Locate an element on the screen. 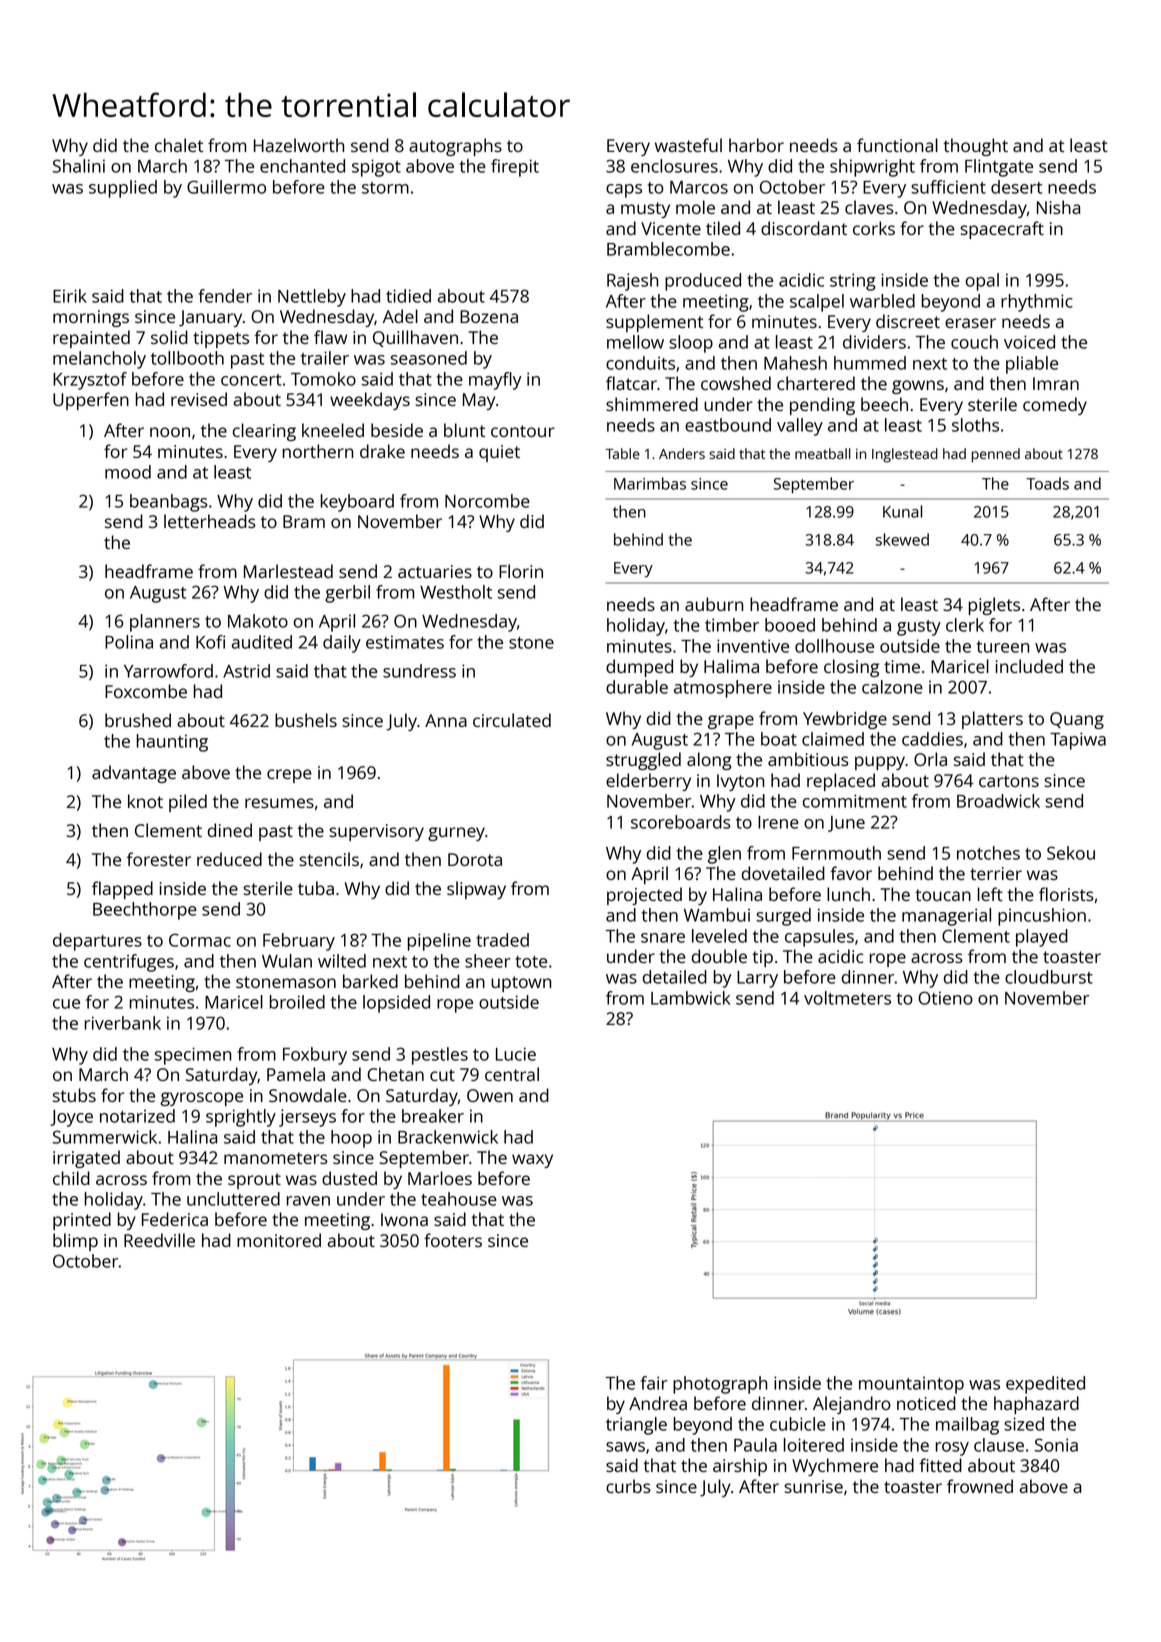 The height and width of the screenshot is (1642, 1161). waxy is located at coordinates (532, 1161).
